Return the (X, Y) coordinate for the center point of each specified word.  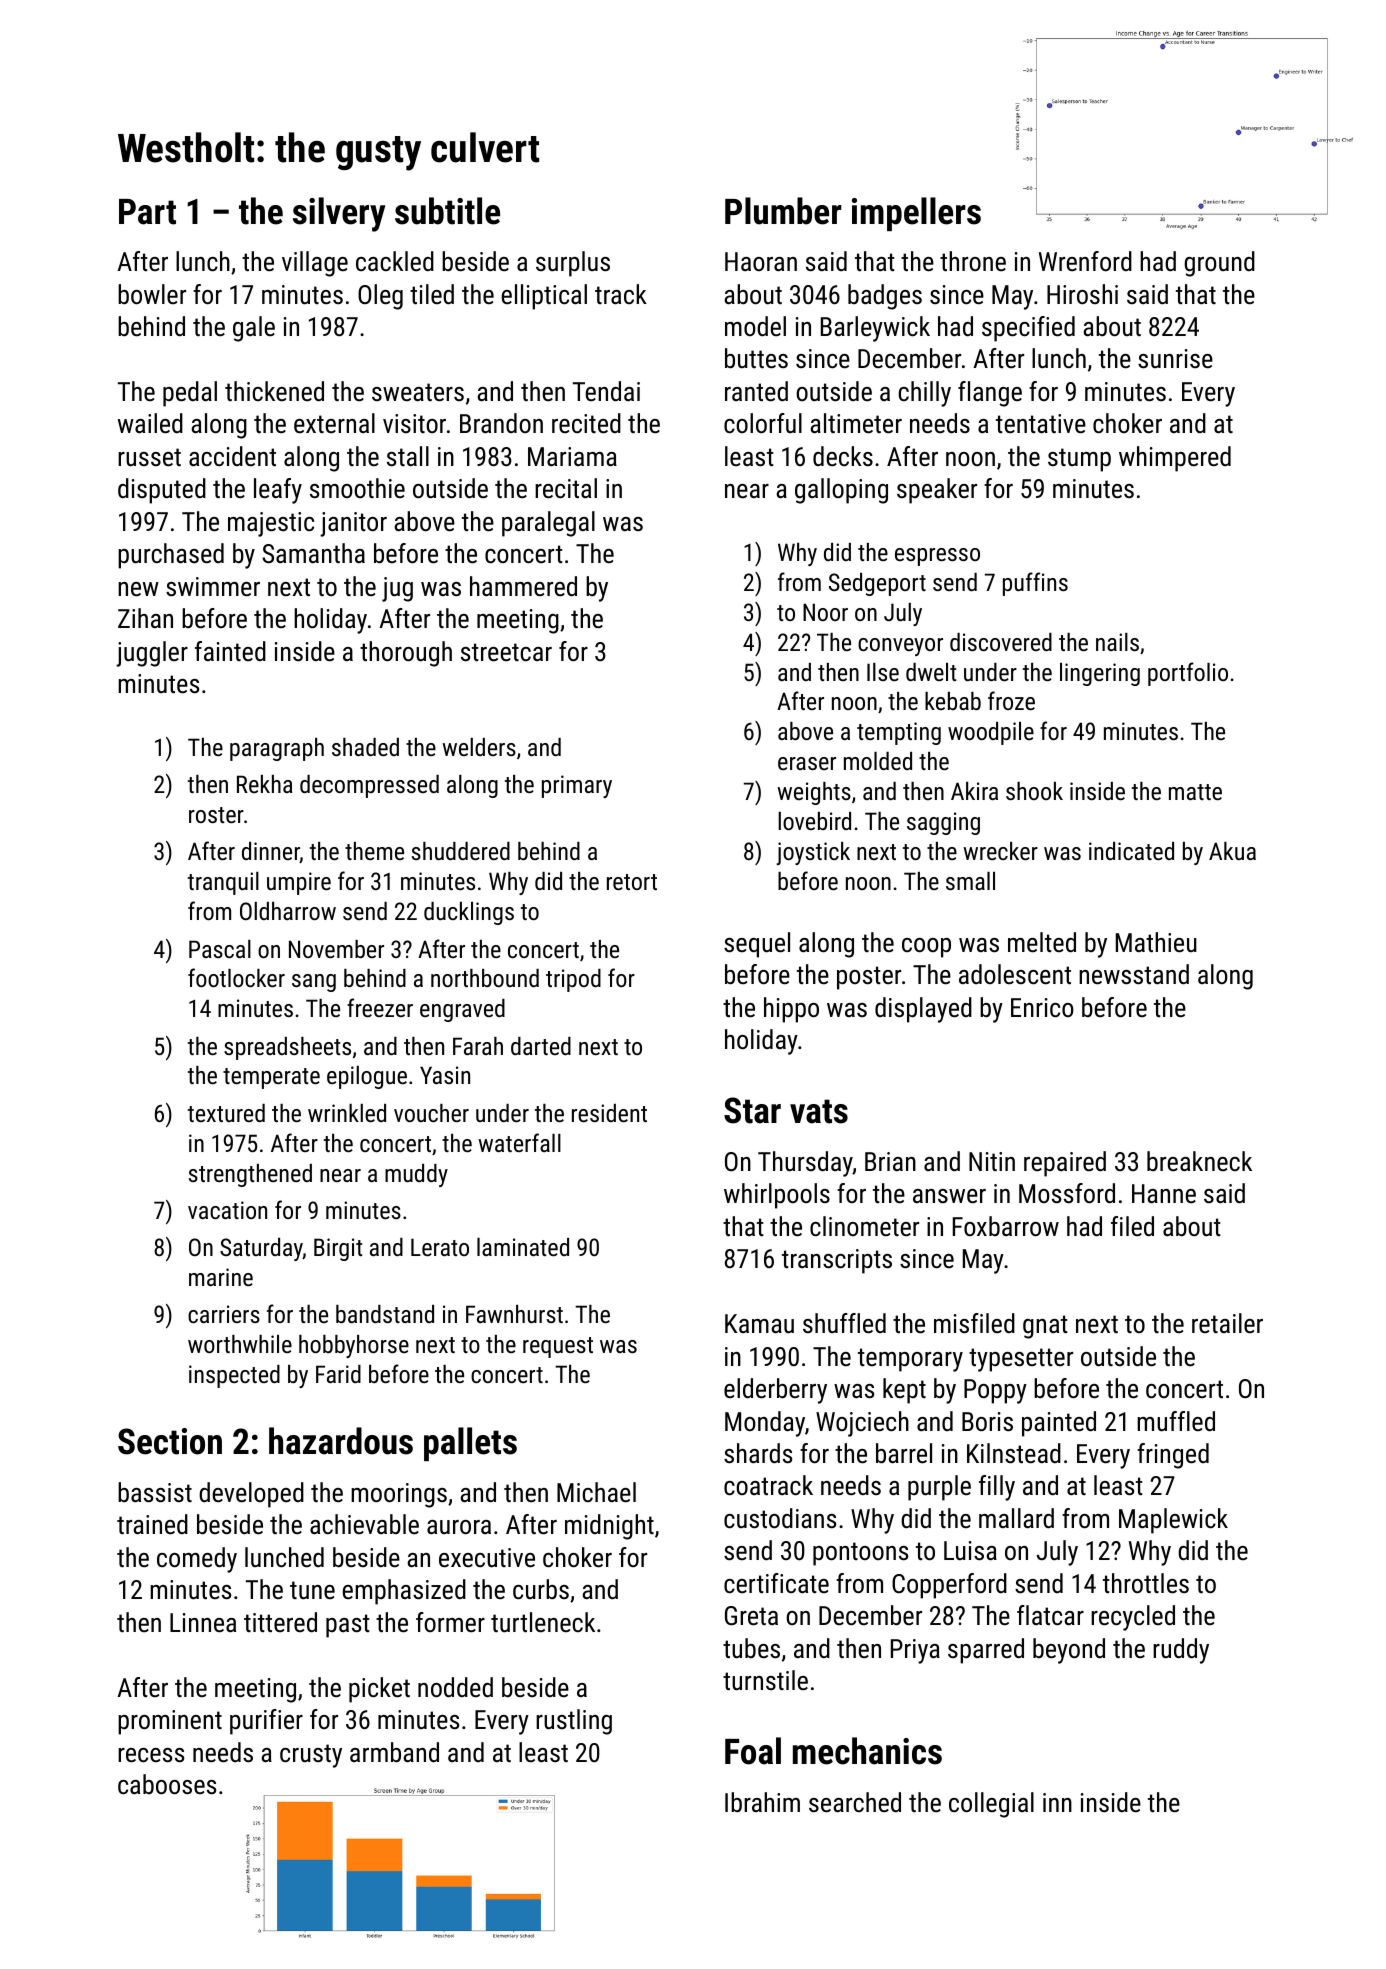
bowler (152, 294)
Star (752, 1110)
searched (855, 1802)
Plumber (783, 211)
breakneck (1199, 1161)
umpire (299, 883)
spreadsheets (287, 1048)
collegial (991, 1805)
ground (1219, 264)
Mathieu (1156, 942)
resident (609, 1113)
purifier (266, 1722)
